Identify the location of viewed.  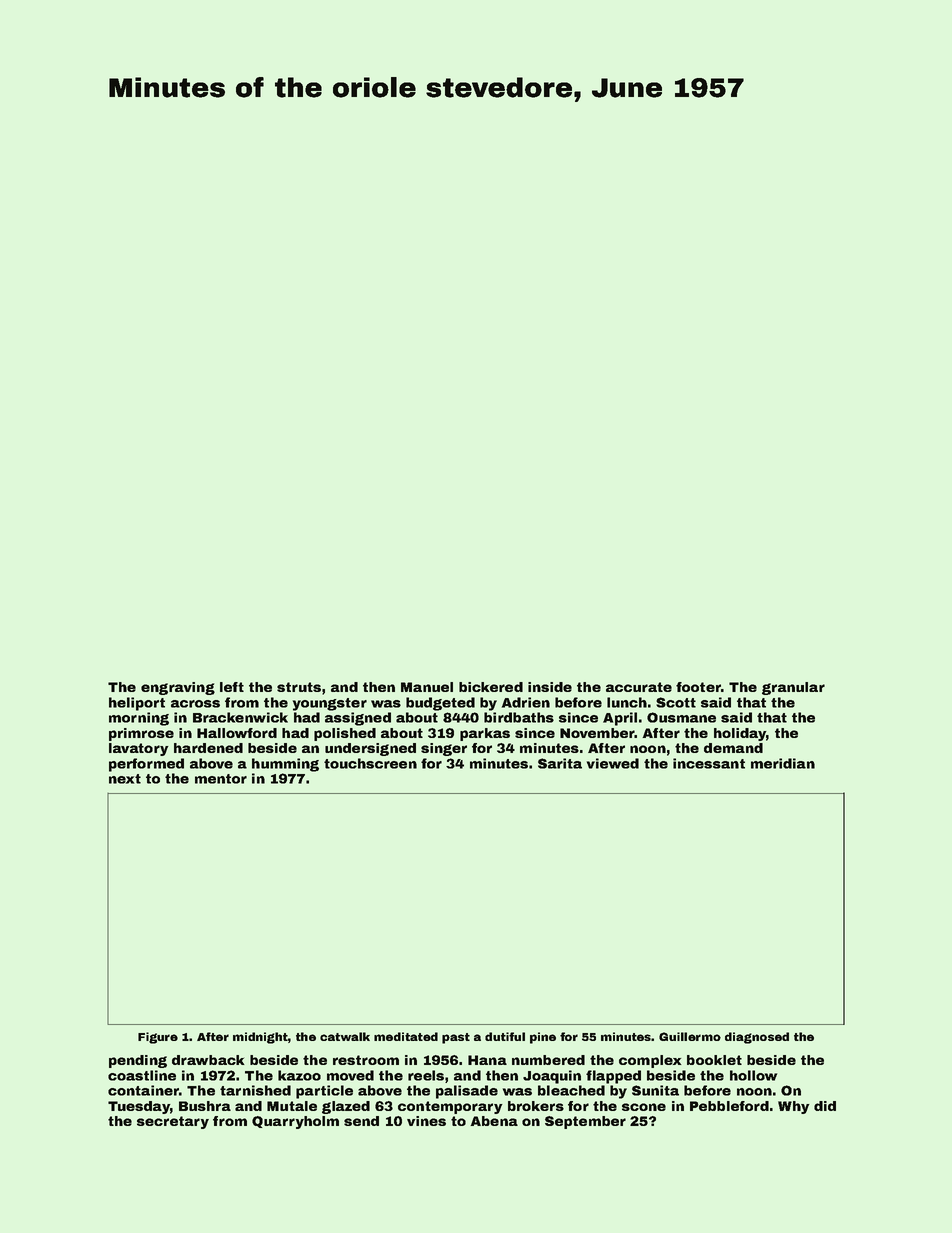
(613, 763).
